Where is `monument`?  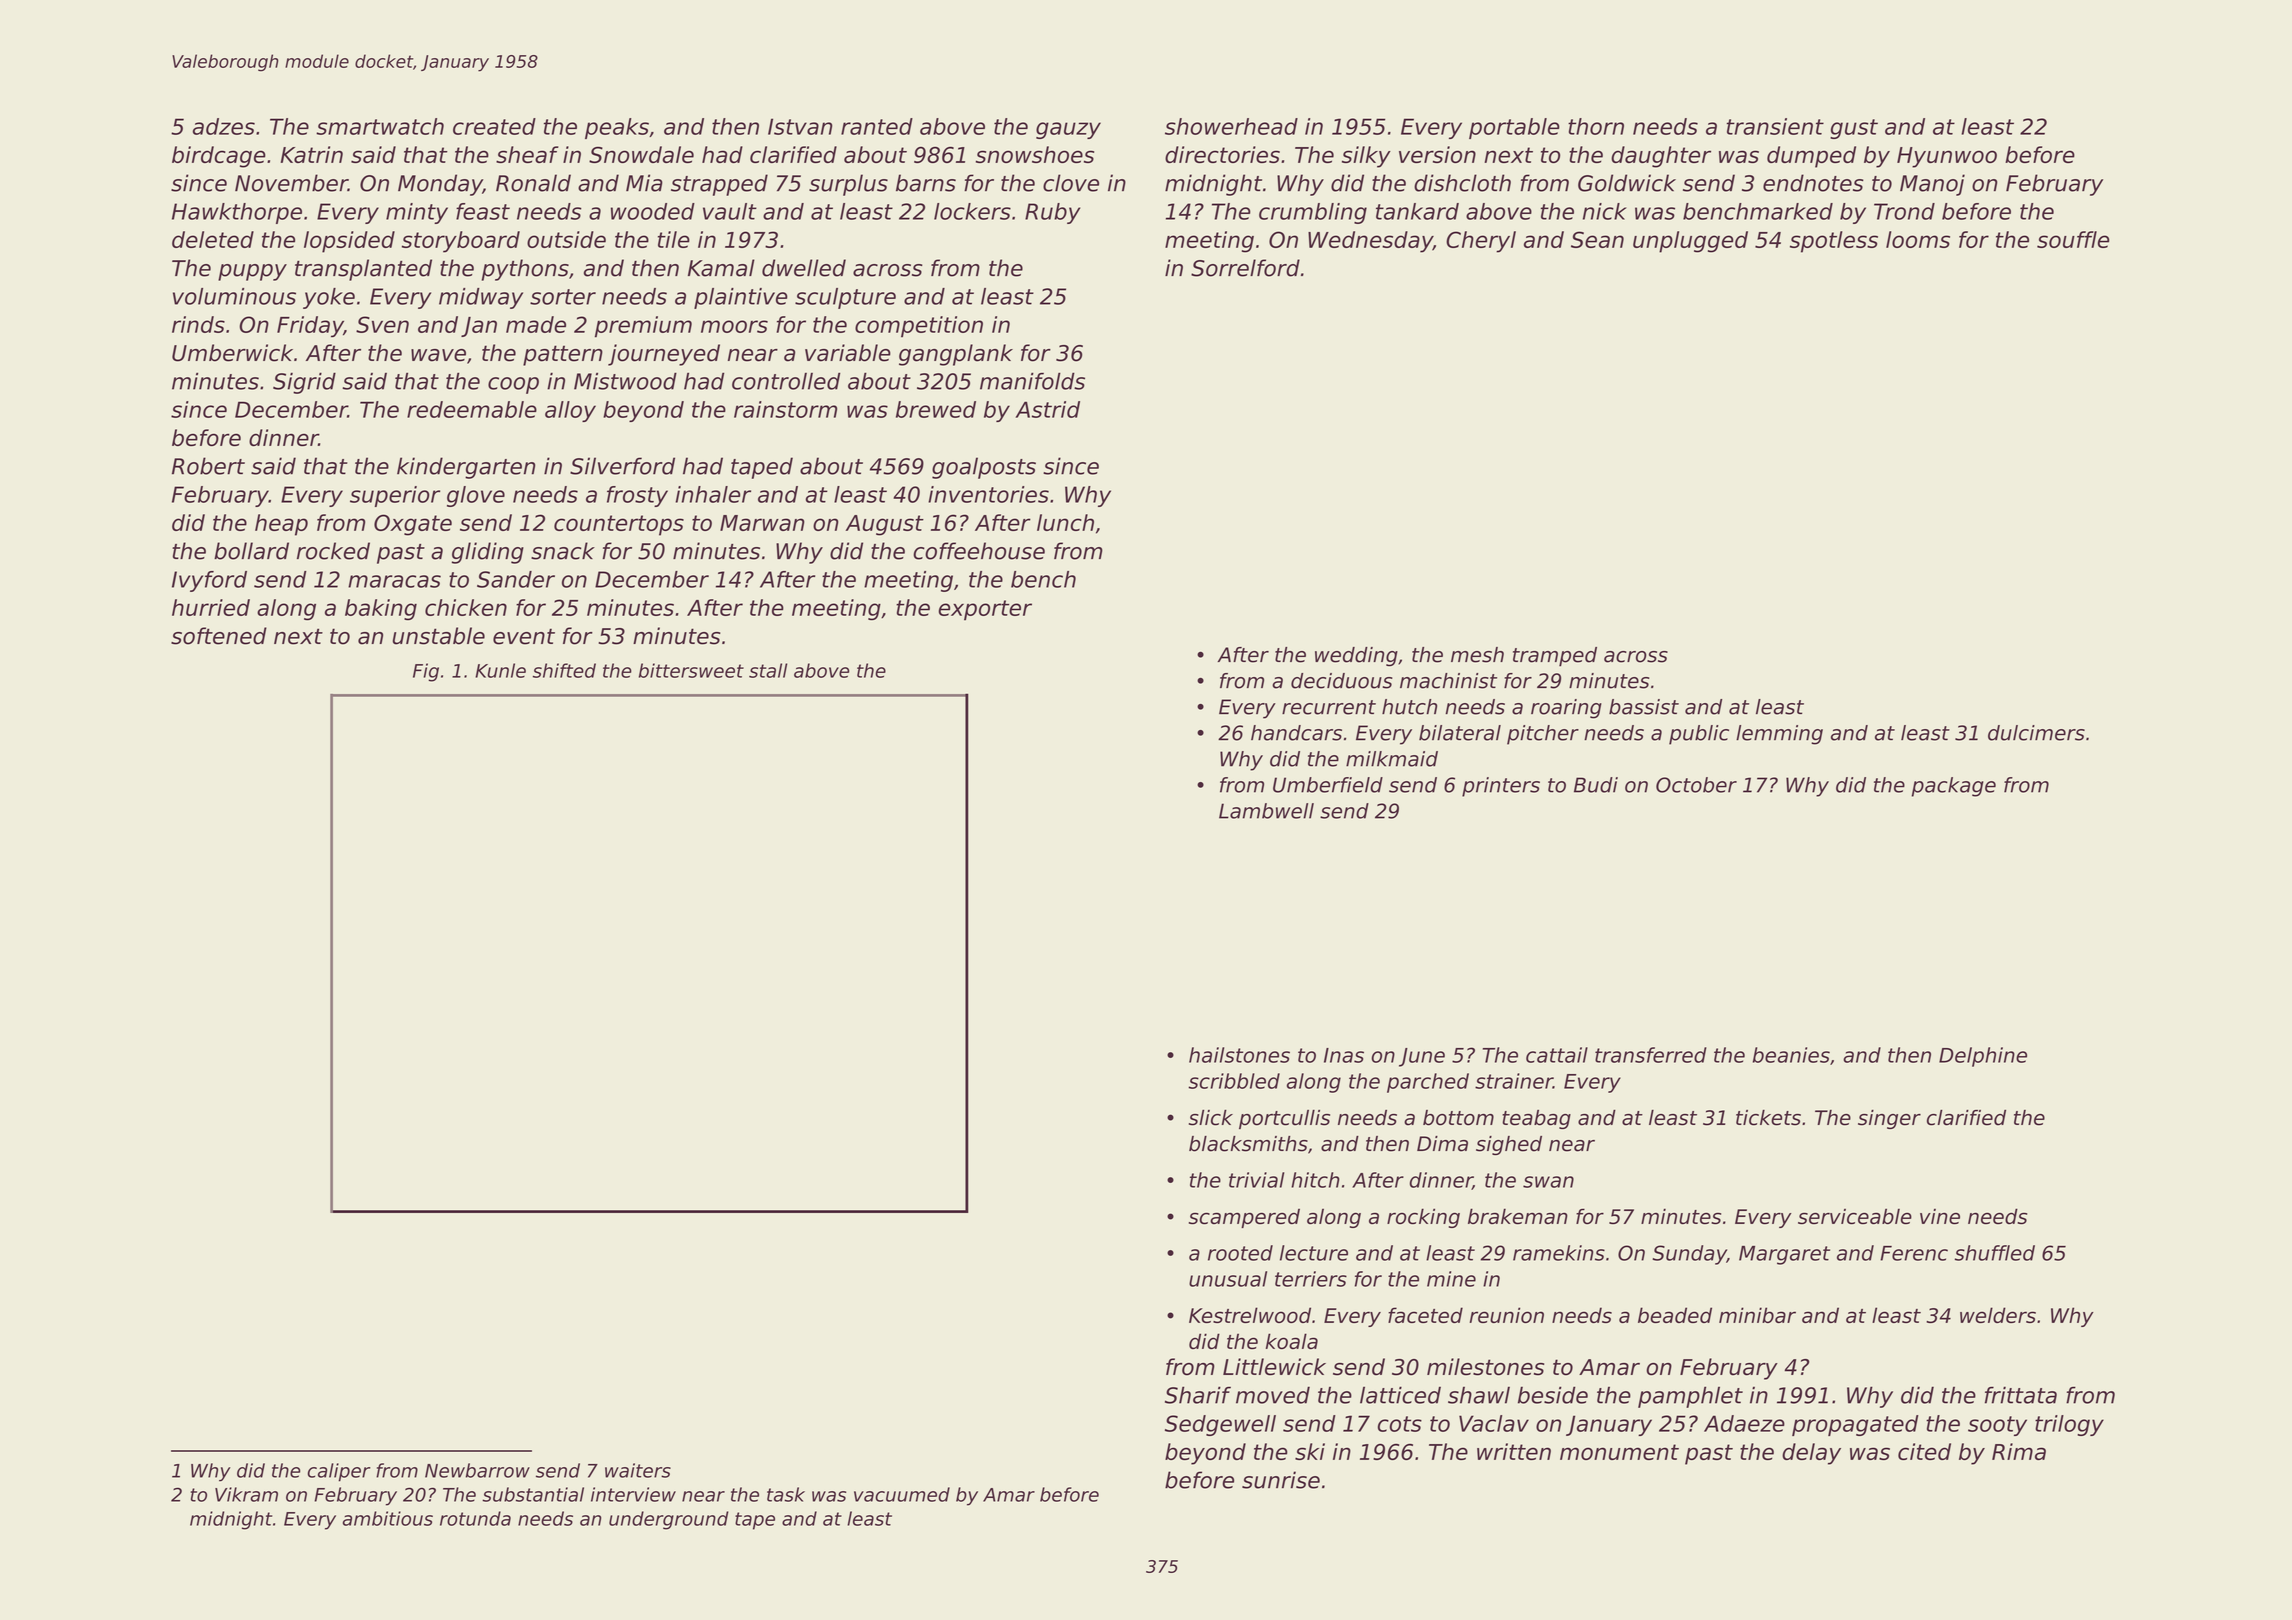
monument is located at coordinates (1619, 1452).
